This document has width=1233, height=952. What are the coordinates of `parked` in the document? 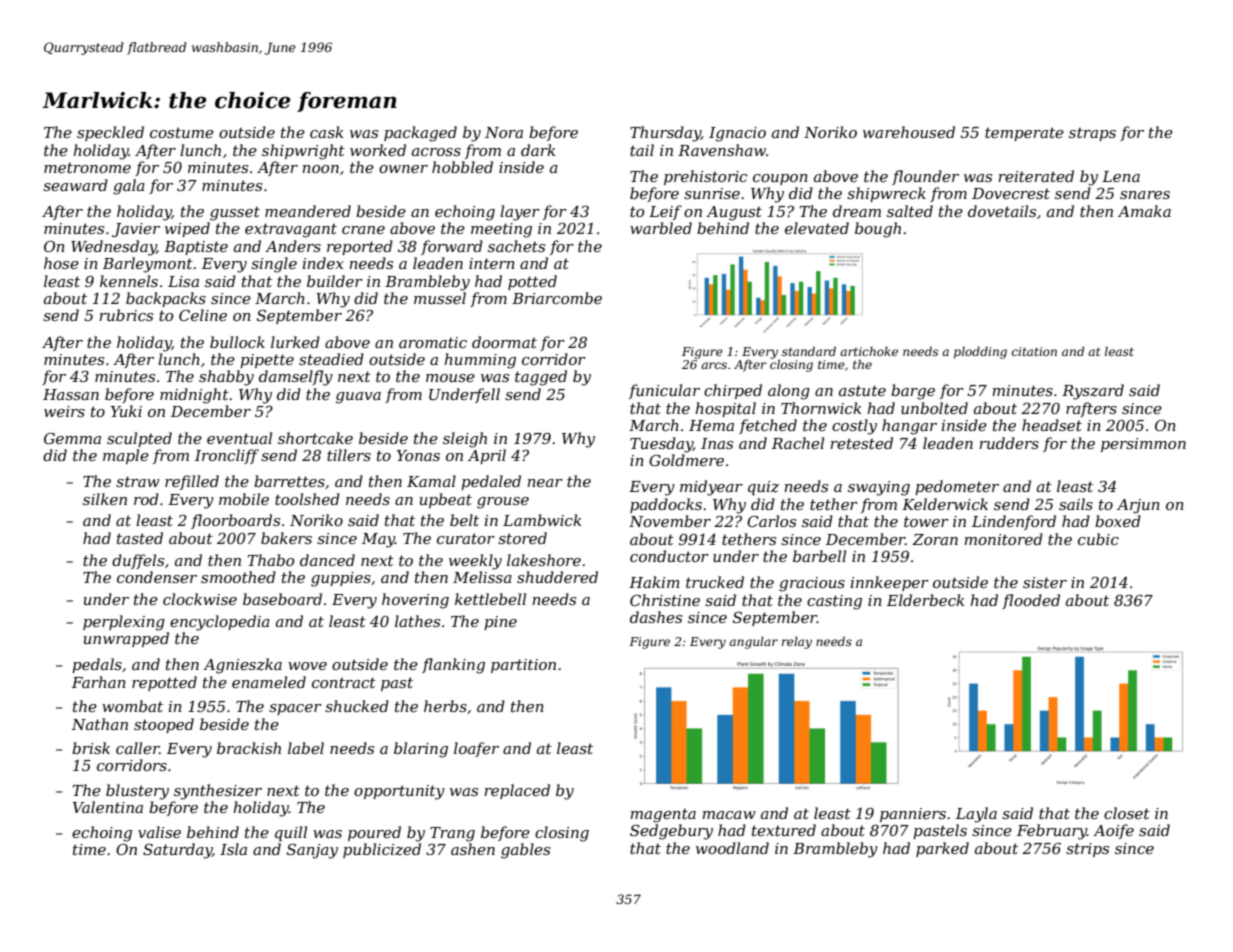 It's located at (942, 849).
